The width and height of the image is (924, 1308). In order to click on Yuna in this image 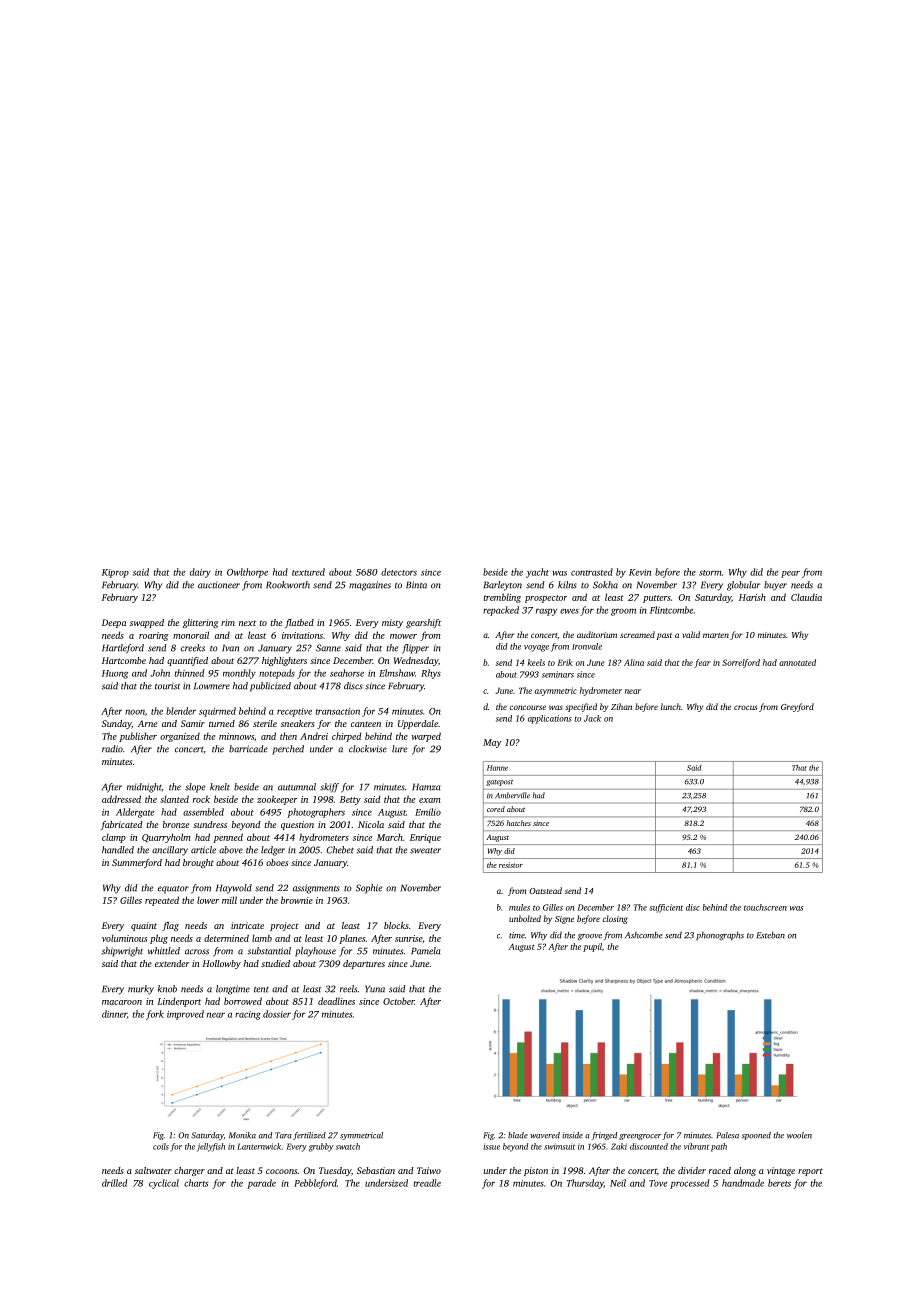, I will do `click(375, 989)`.
